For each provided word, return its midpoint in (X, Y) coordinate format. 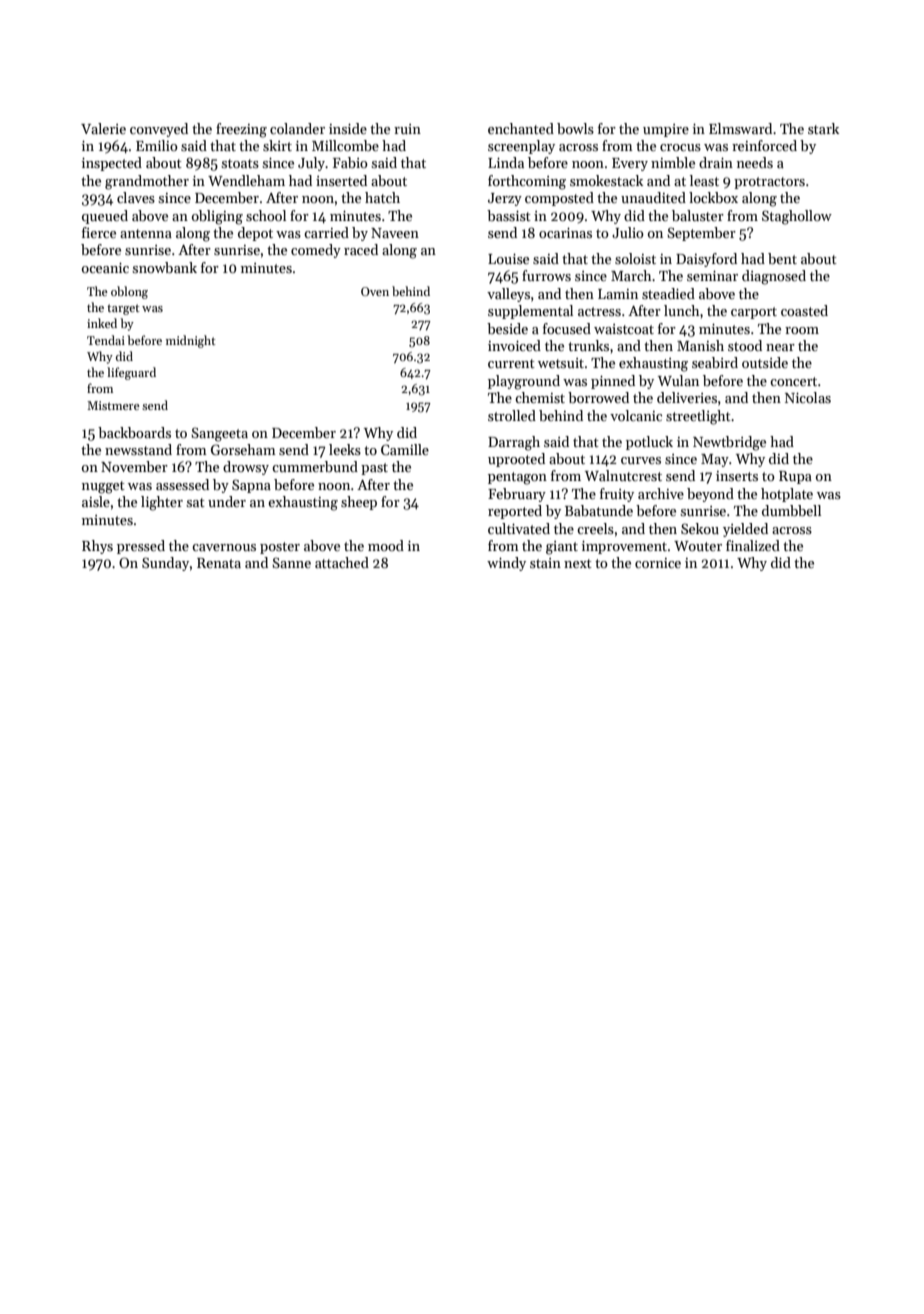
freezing (241, 130)
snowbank (165, 267)
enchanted (521, 128)
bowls (575, 128)
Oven (375, 291)
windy (506, 564)
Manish (700, 345)
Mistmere (113, 405)
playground (524, 382)
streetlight (698, 417)
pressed (141, 547)
